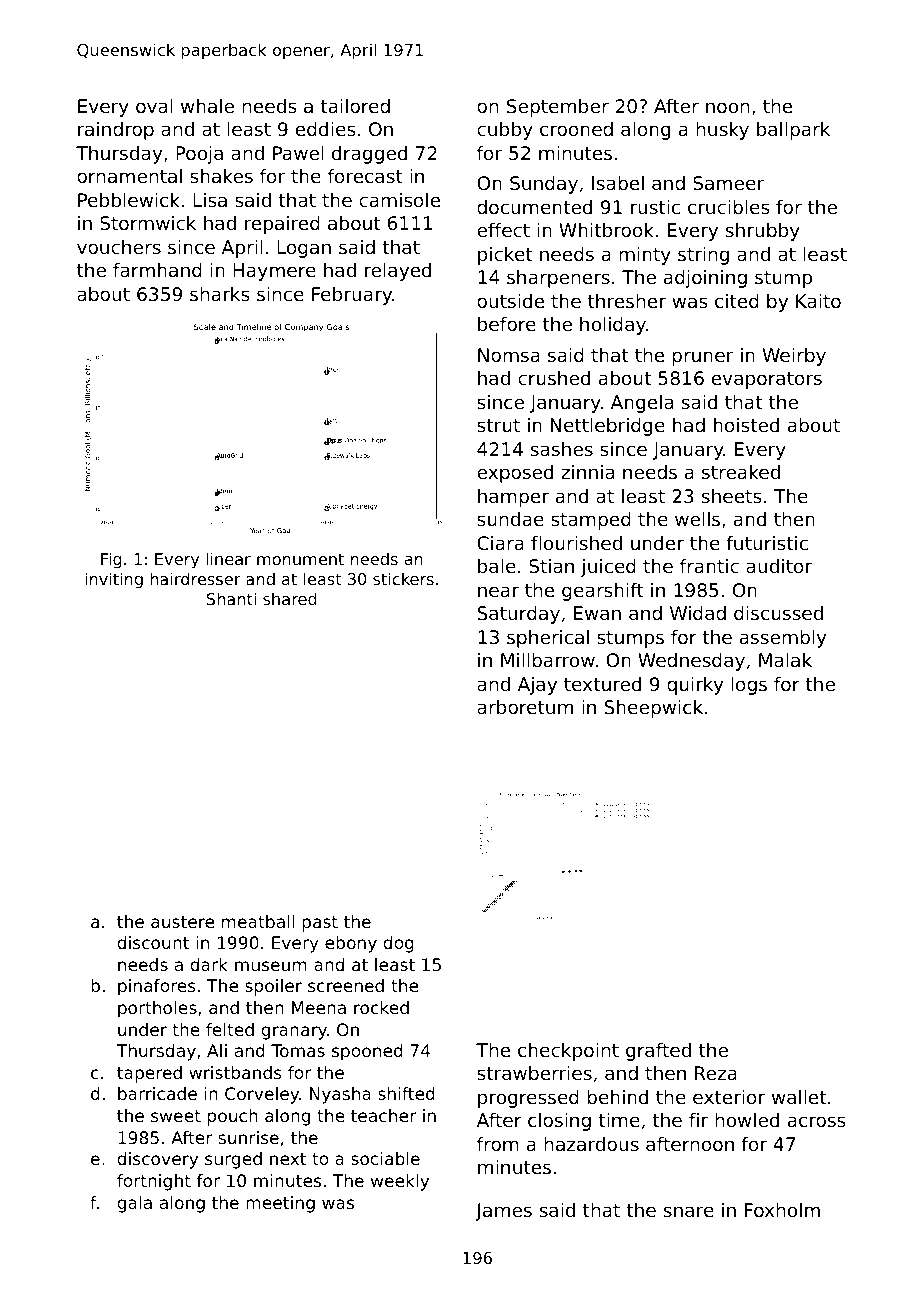  I want to click on streaked, so click(741, 472).
